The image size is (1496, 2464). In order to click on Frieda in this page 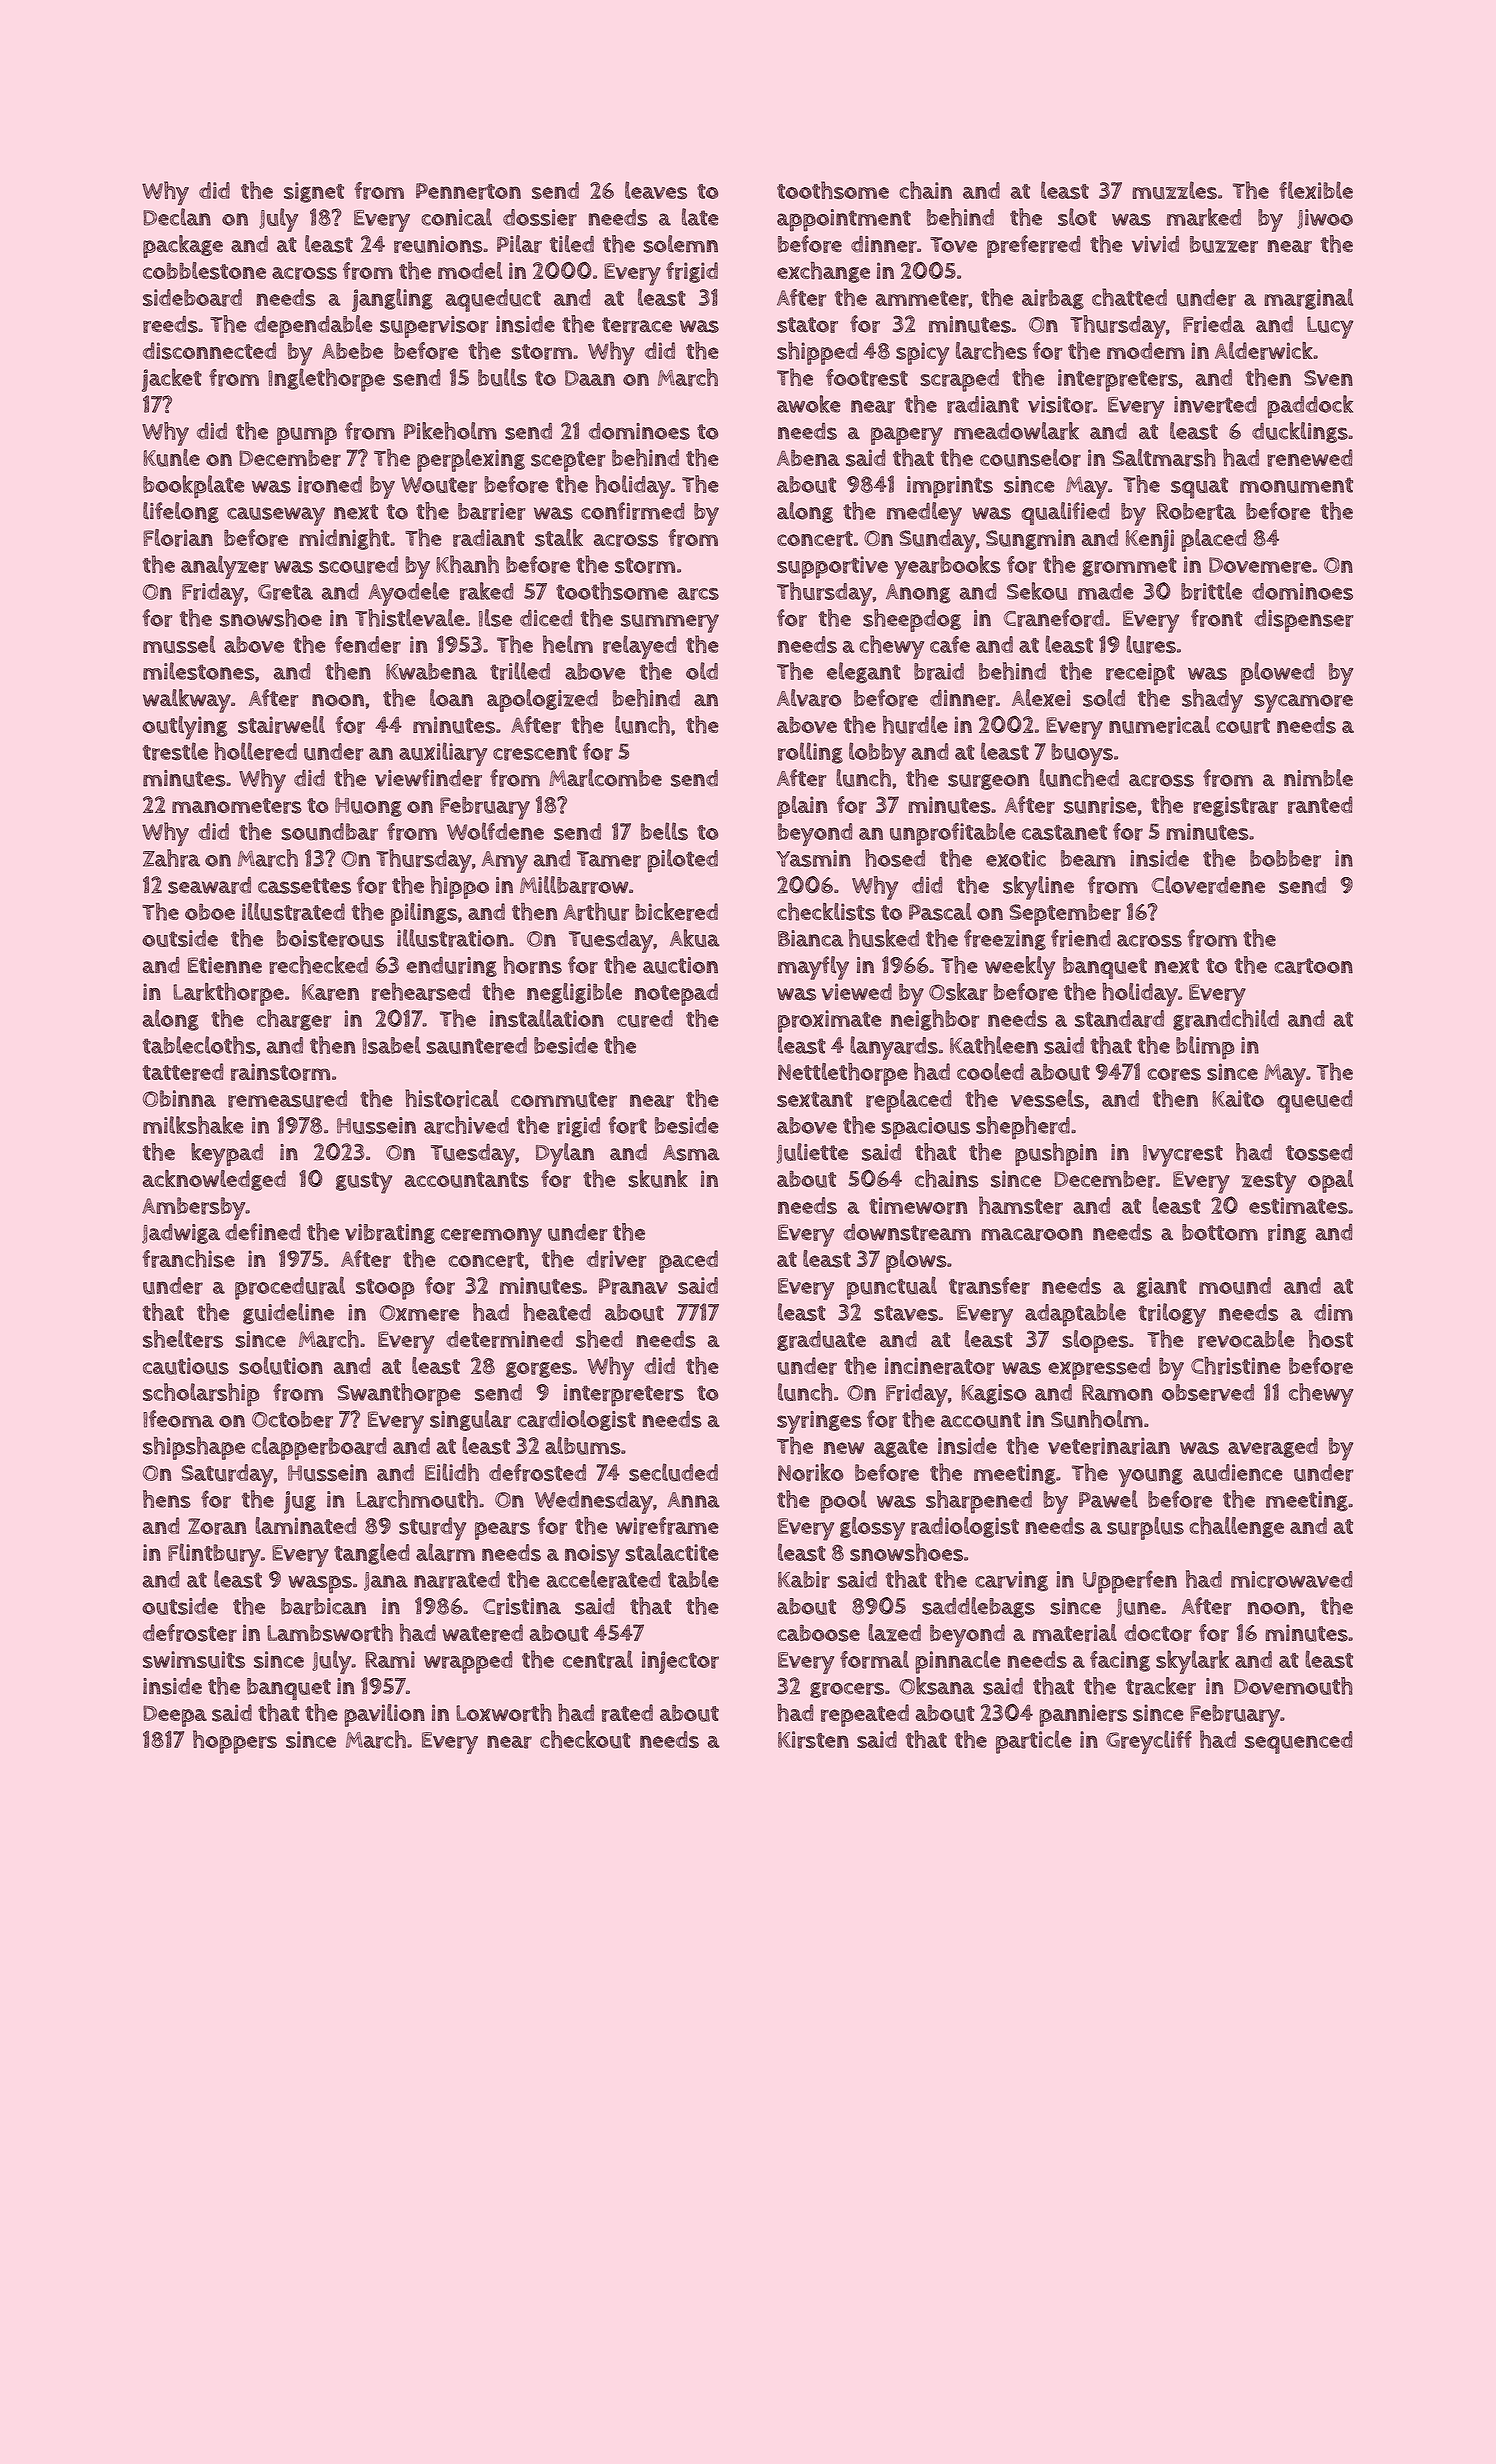, I will do `click(1214, 324)`.
